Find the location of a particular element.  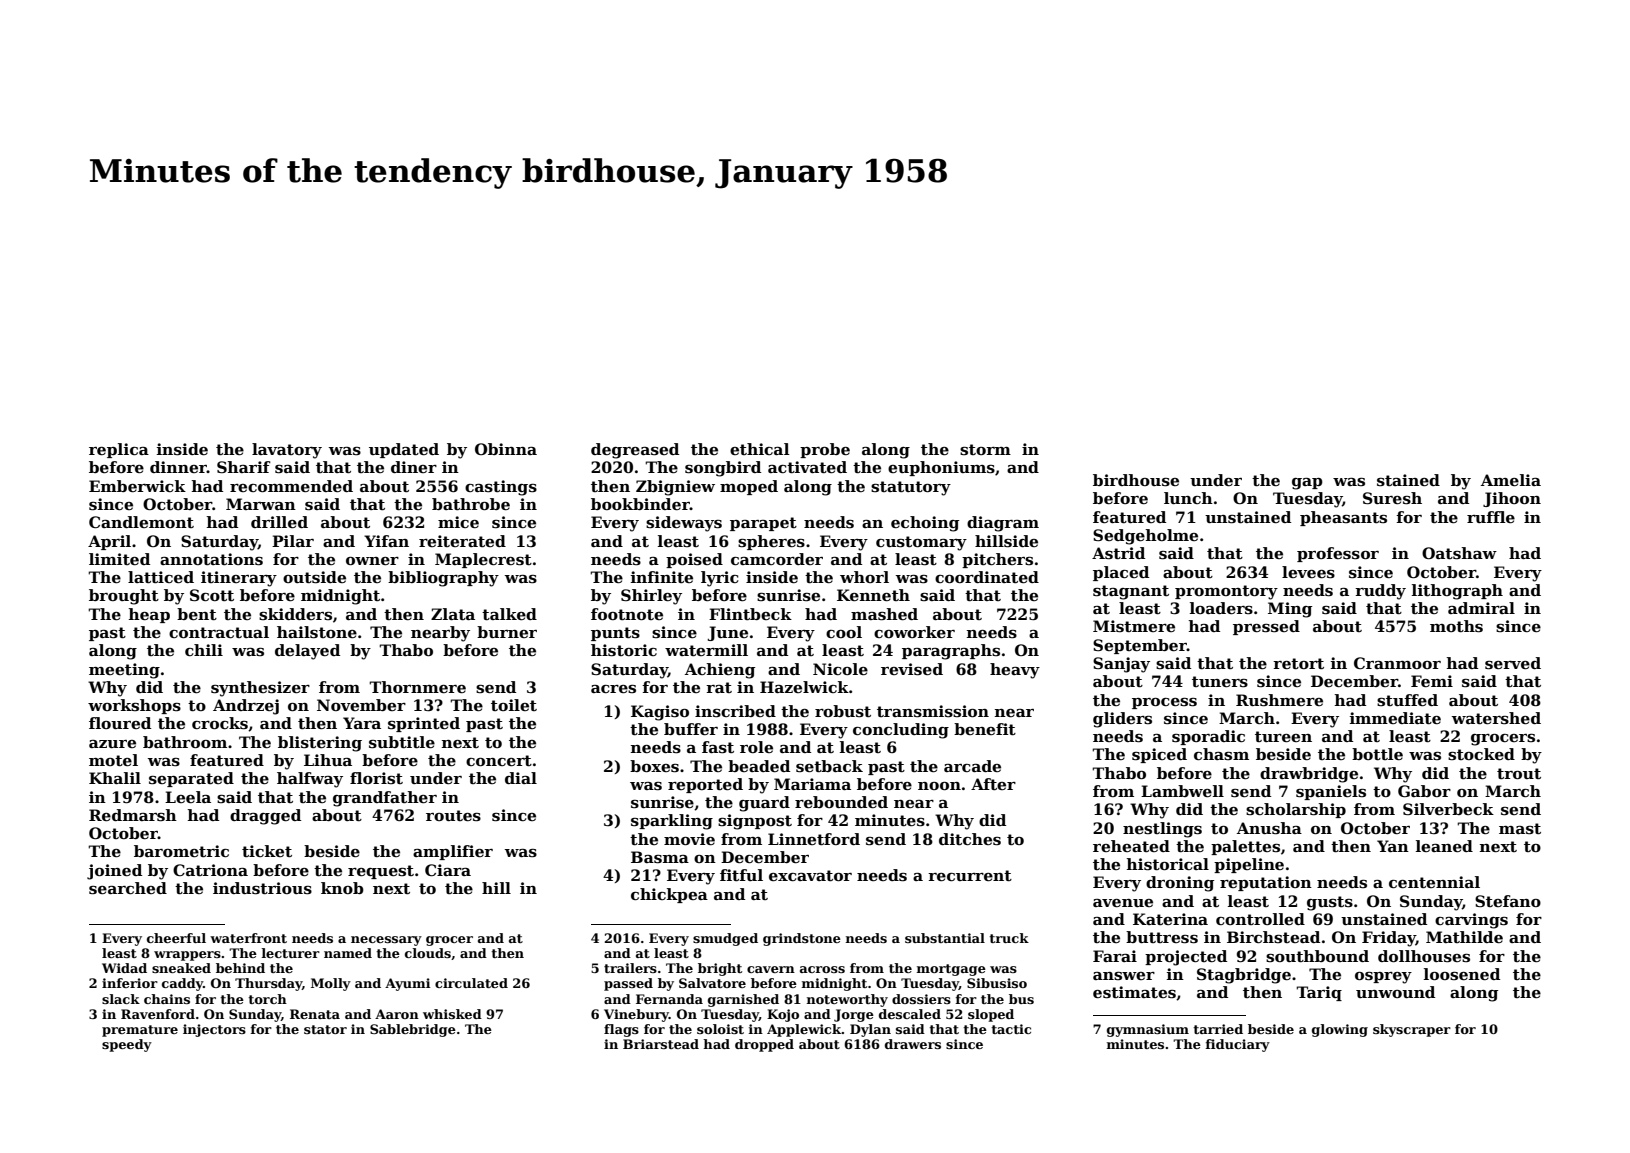

gap is located at coordinates (1307, 484).
